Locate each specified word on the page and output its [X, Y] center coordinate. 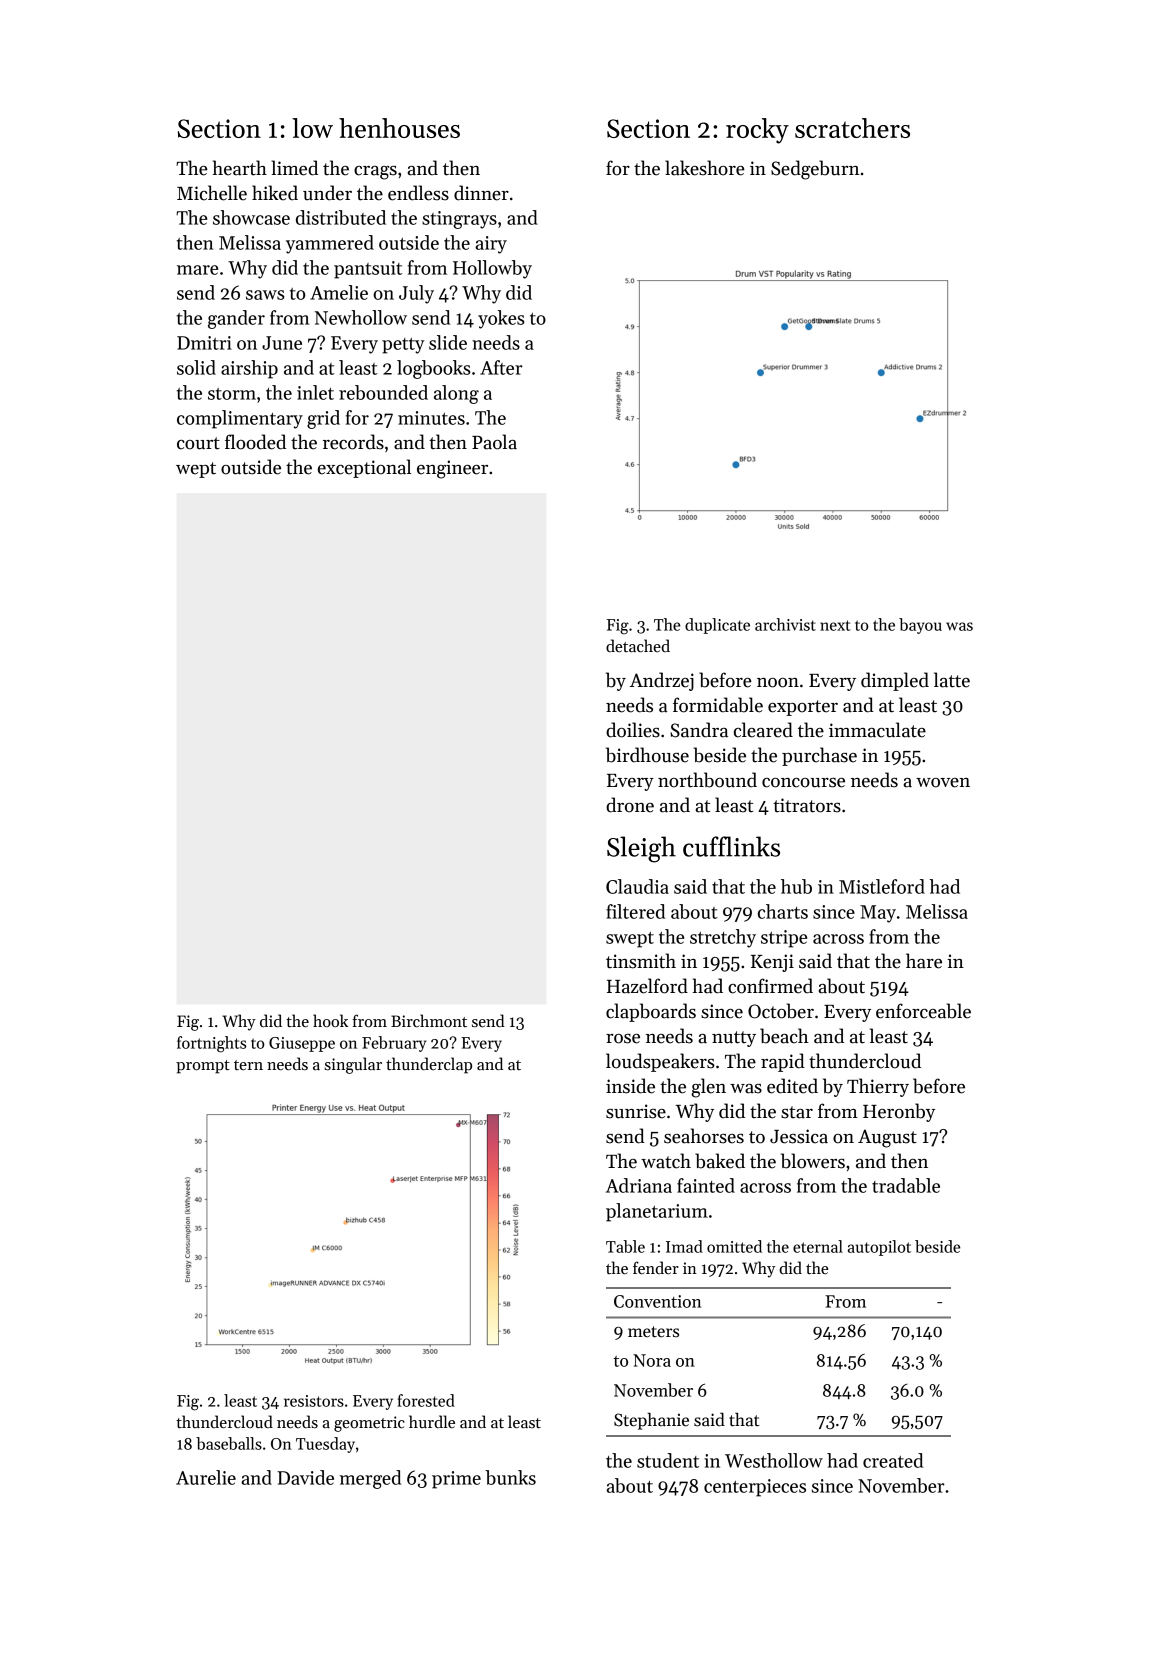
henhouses [399, 128]
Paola [494, 442]
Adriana [639, 1185]
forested [426, 1400]
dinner [481, 193]
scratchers [852, 128]
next [835, 625]
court [198, 443]
